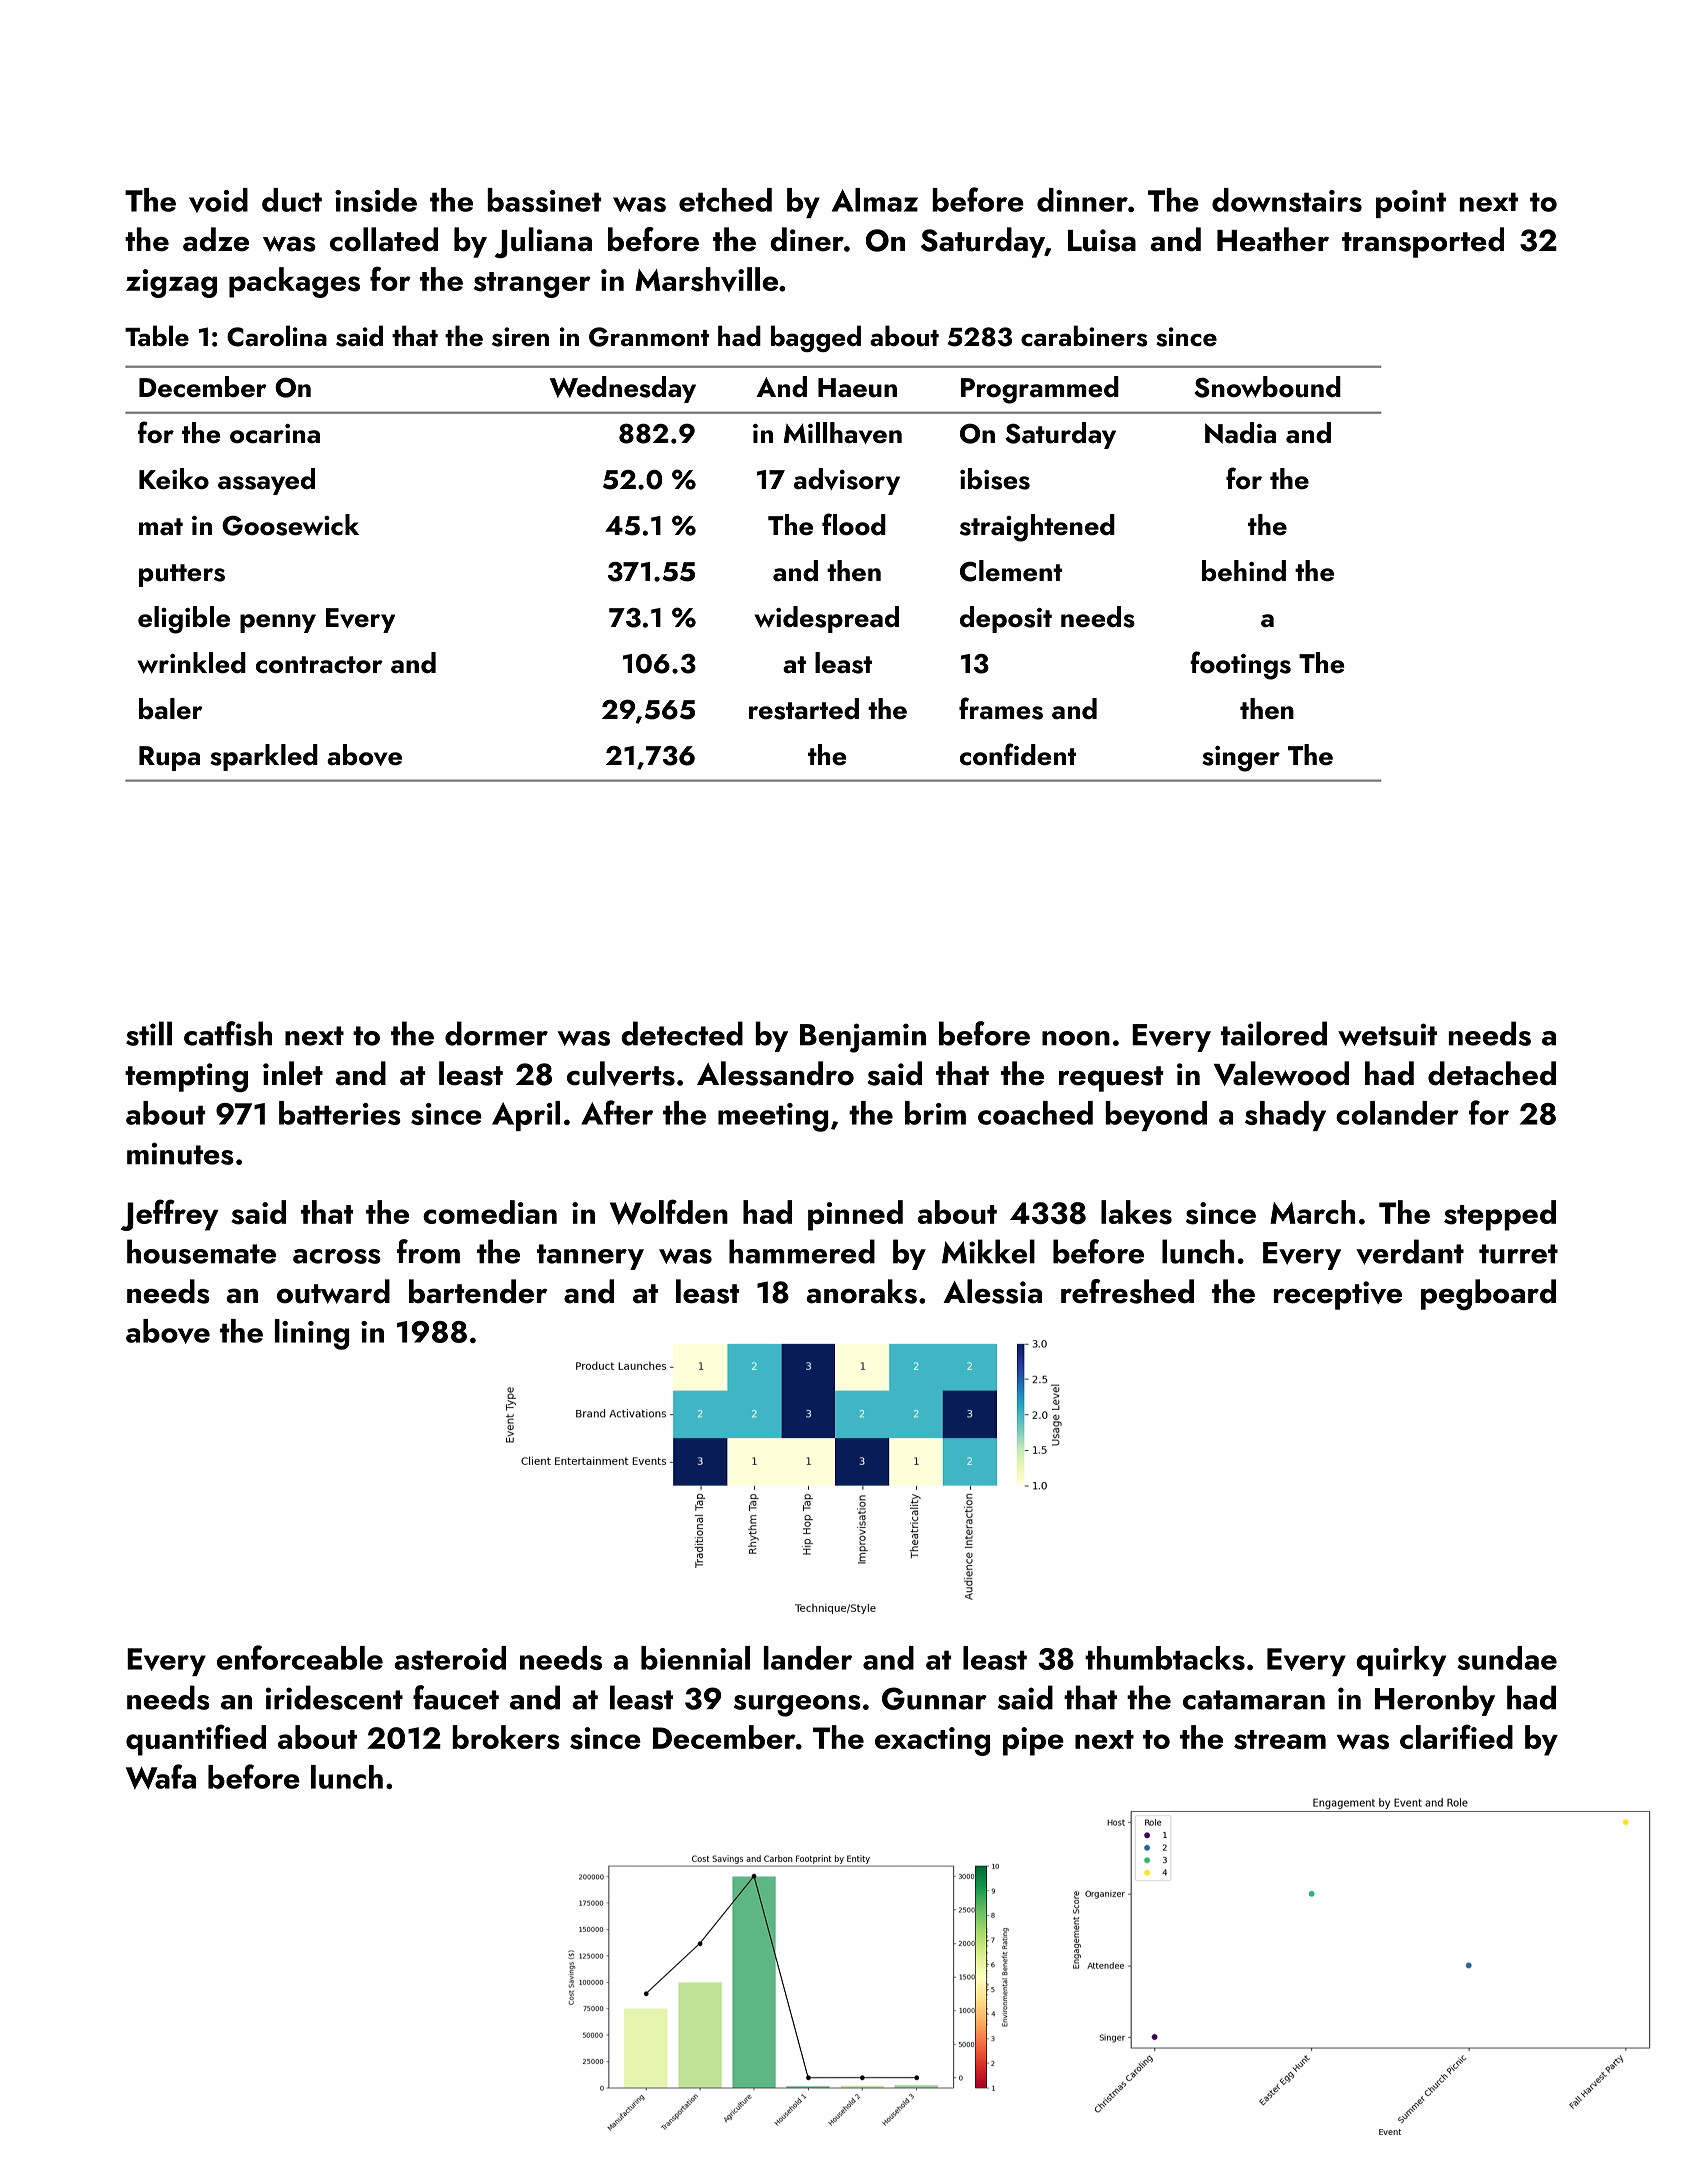 This document has width=1683, height=2178. I want to click on still, so click(149, 1033).
